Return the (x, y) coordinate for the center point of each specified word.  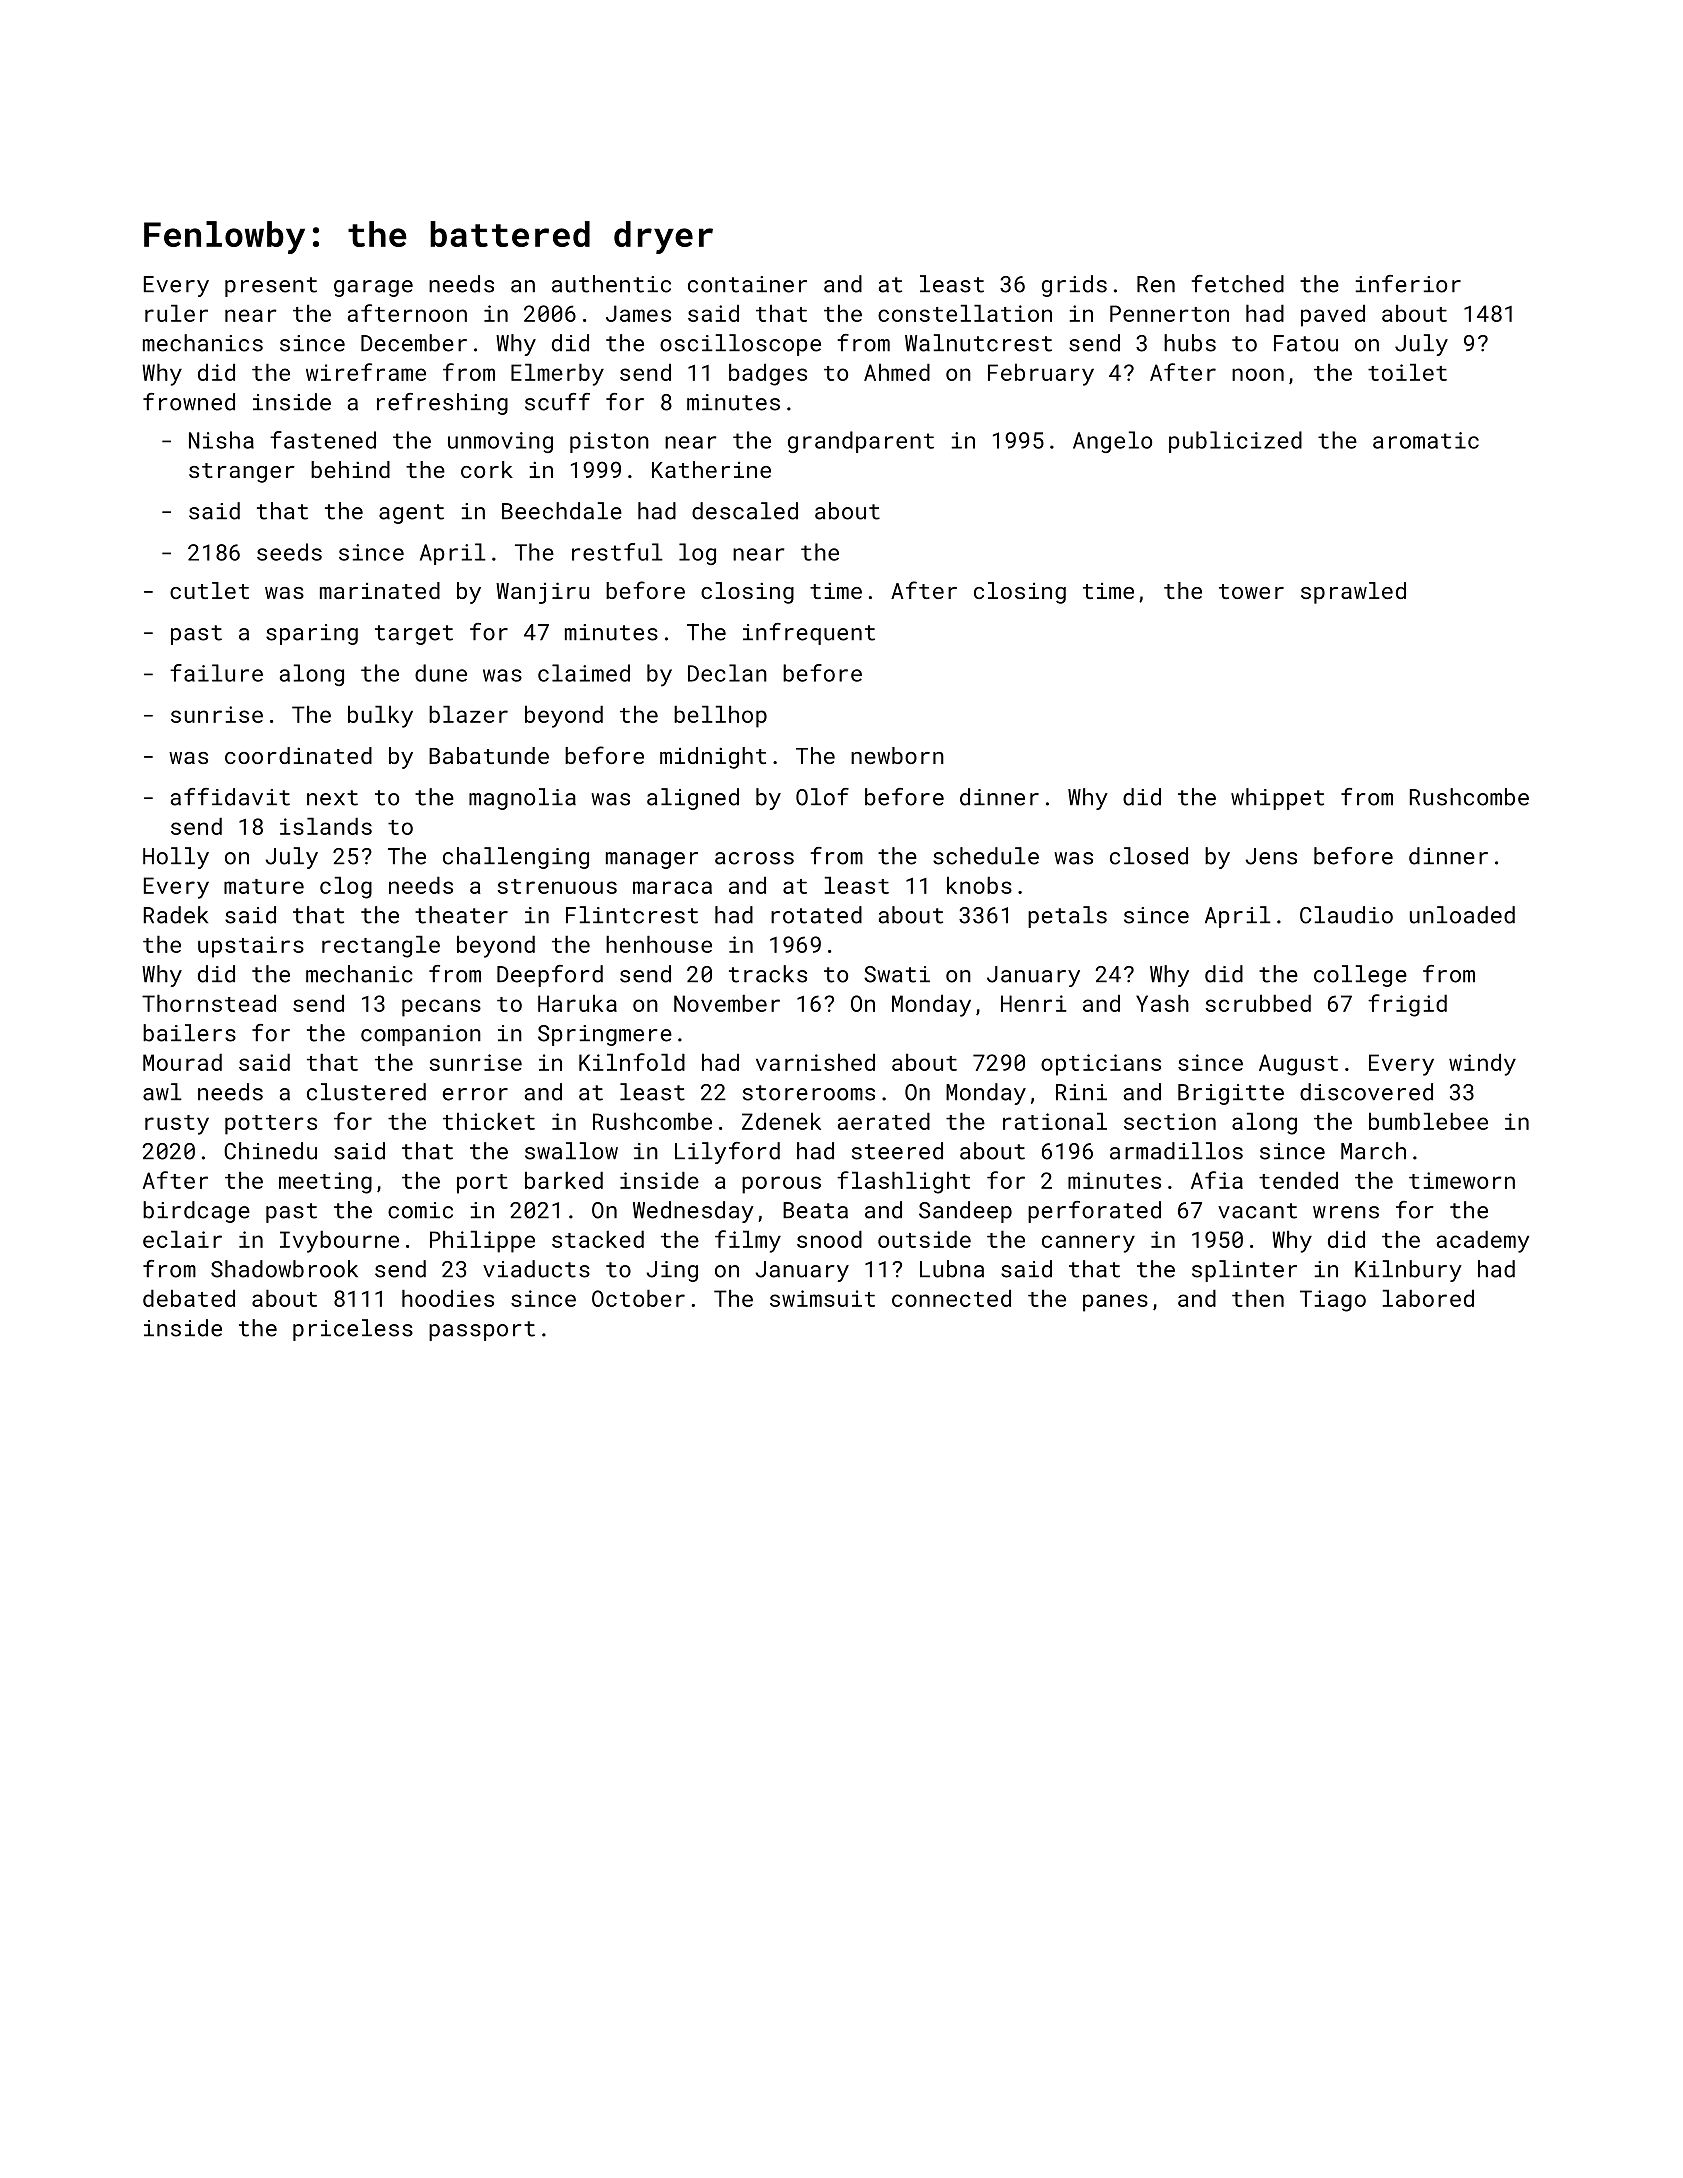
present (271, 287)
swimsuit (822, 1298)
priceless (353, 1330)
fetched (1237, 284)
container (747, 284)
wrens (1346, 1212)
